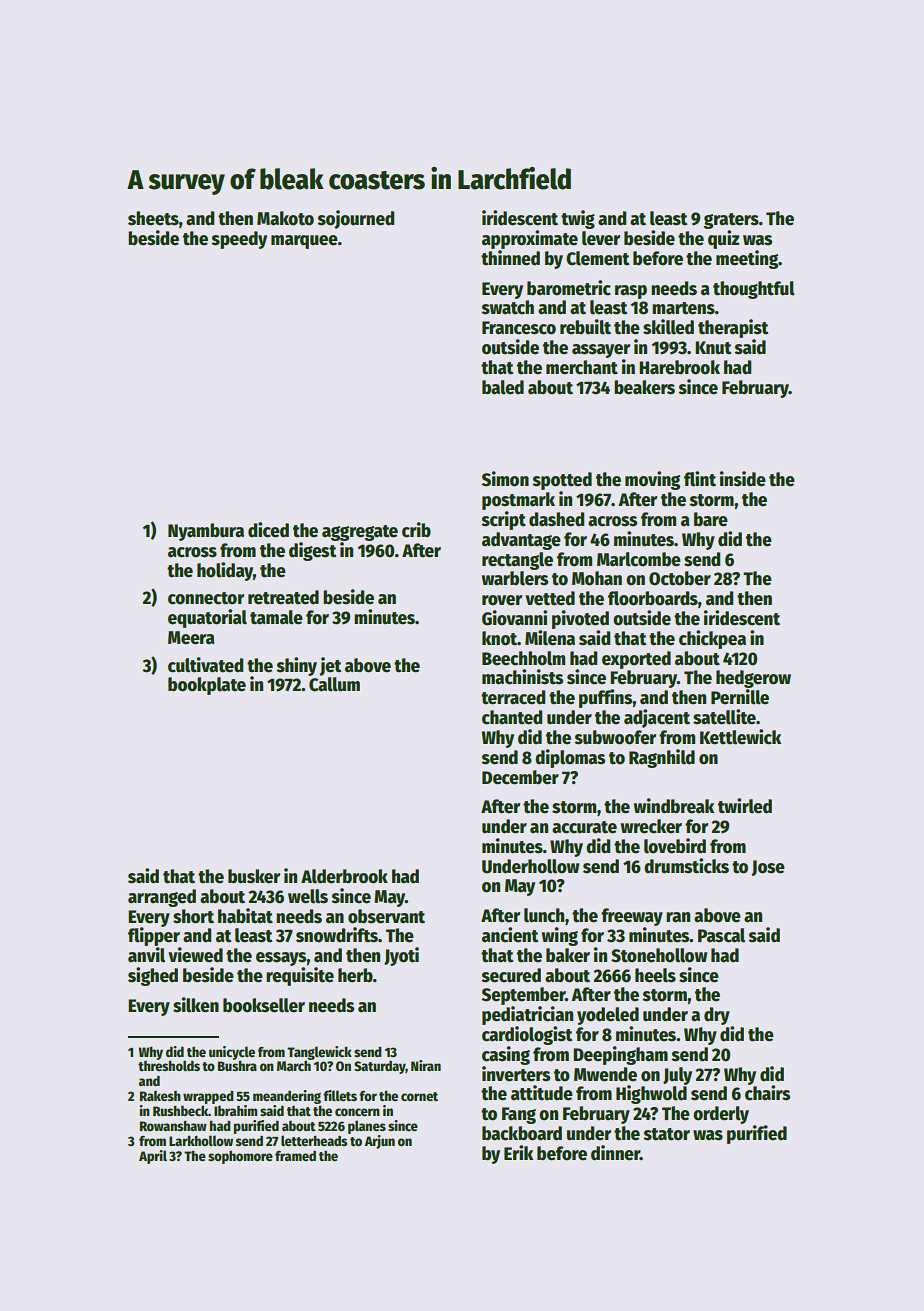 The height and width of the screenshot is (1311, 924). What do you see at coordinates (659, 955) in the screenshot?
I see `Stonehollow` at bounding box center [659, 955].
